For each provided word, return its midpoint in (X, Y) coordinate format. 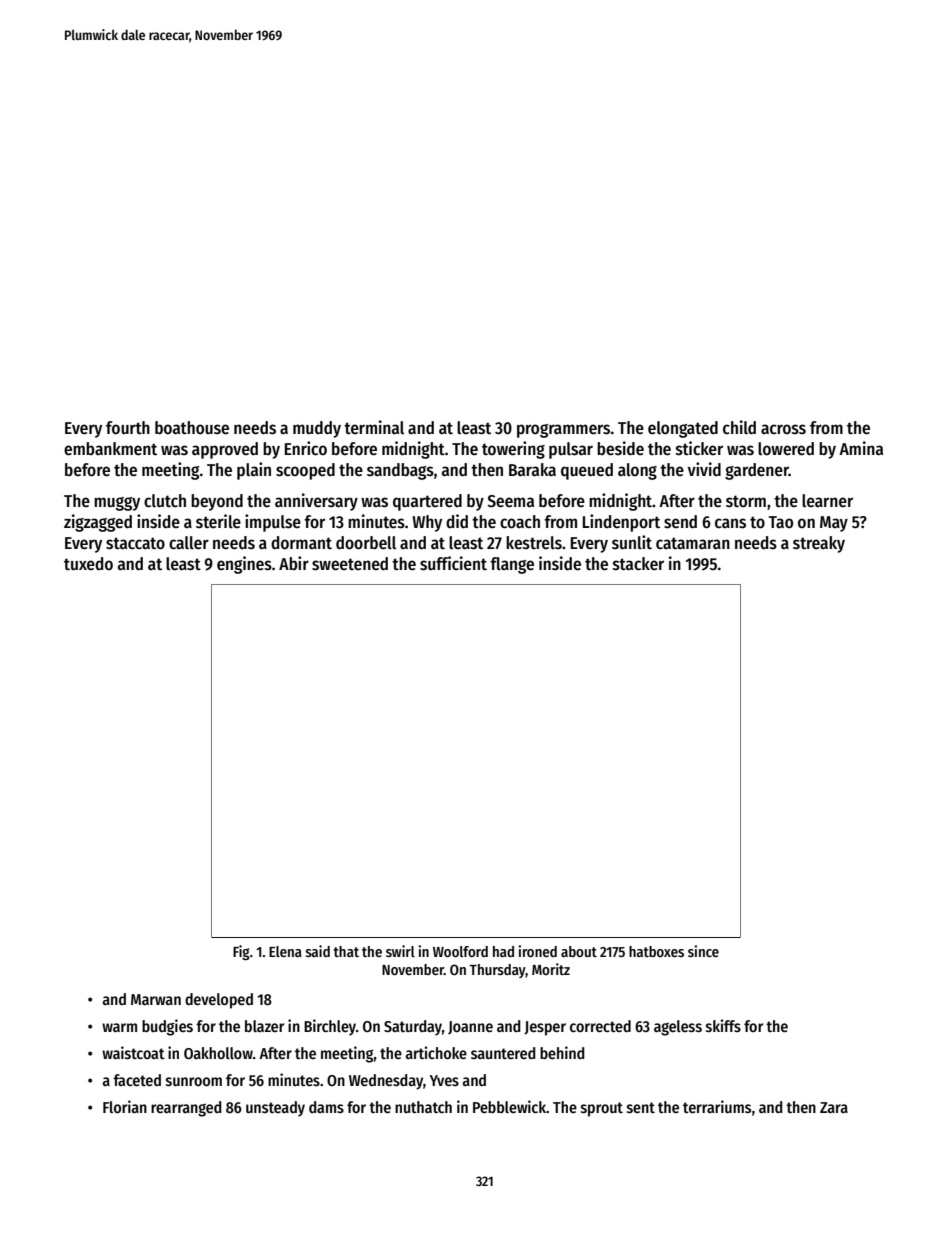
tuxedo (88, 564)
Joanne (470, 1027)
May (834, 524)
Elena (285, 951)
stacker (638, 564)
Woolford (460, 951)
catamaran (693, 543)
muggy (117, 504)
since (703, 951)
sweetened (350, 564)
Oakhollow (218, 1053)
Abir (294, 563)
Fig (241, 952)
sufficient (453, 563)
